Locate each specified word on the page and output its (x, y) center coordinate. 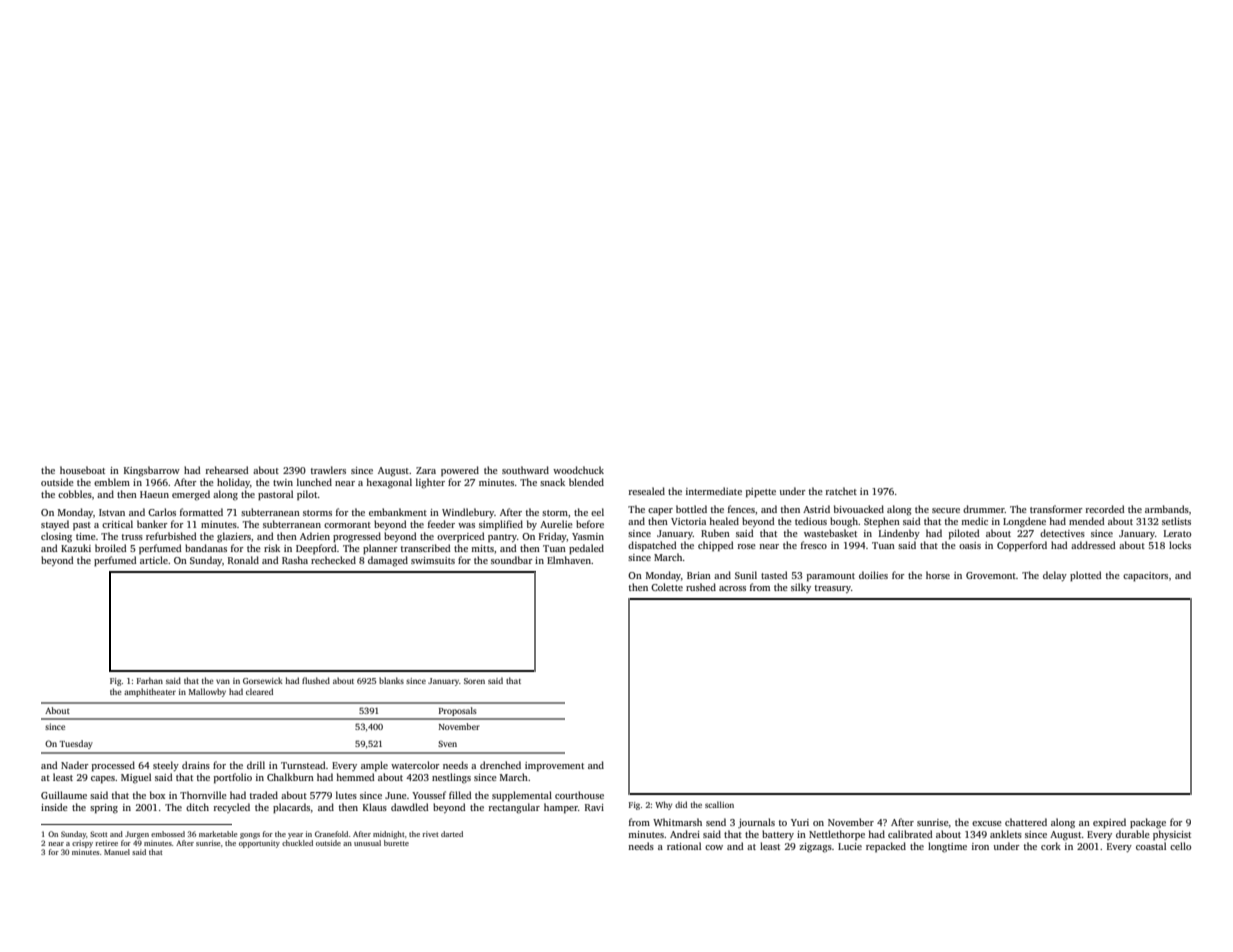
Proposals (458, 711)
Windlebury (468, 513)
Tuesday (76, 744)
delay (1055, 576)
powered (460, 471)
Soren (474, 681)
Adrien (315, 536)
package (1148, 823)
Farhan (150, 680)
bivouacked (859, 509)
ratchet (841, 491)
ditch (197, 807)
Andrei (685, 834)
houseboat (82, 470)
